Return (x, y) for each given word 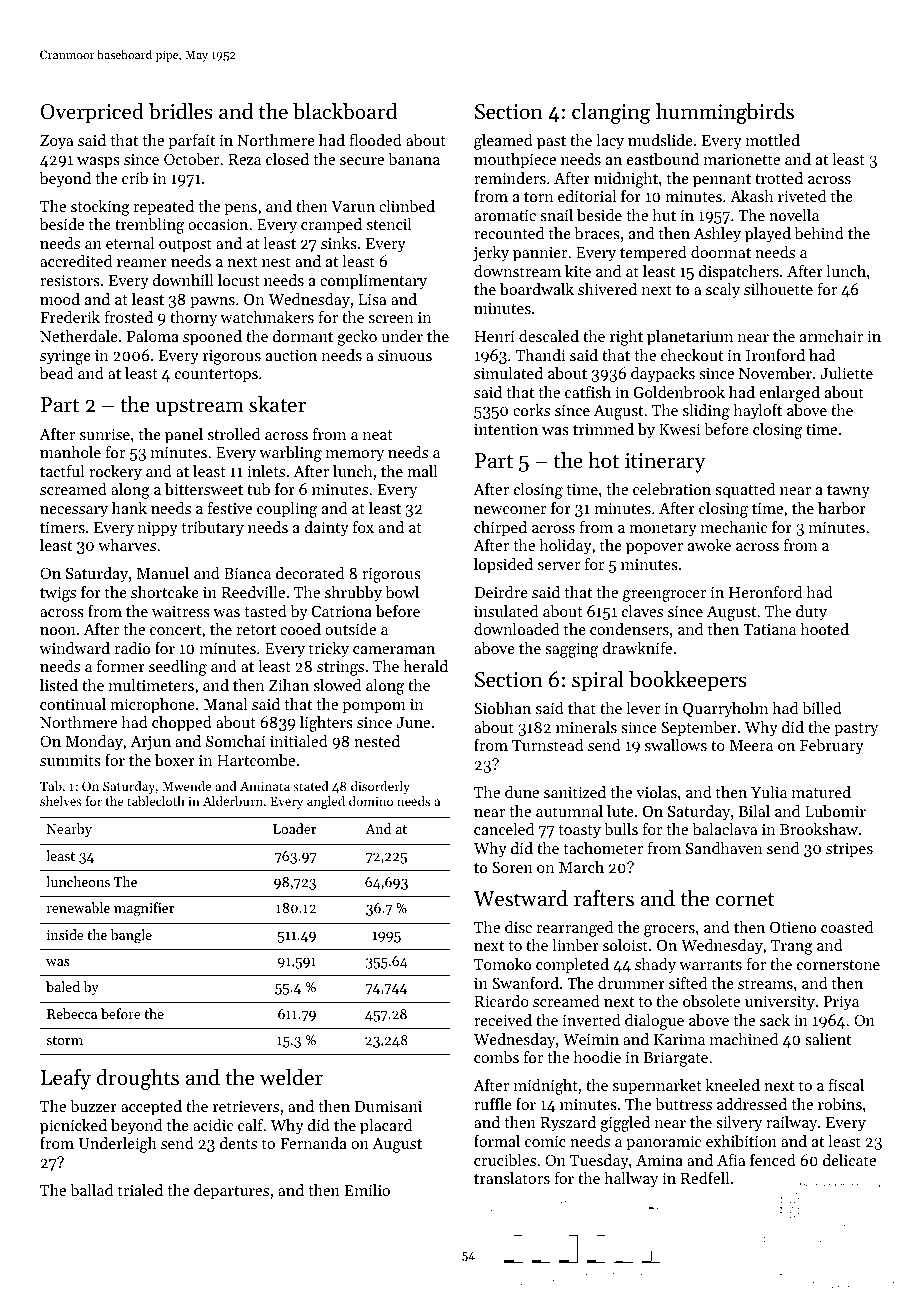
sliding (706, 412)
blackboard (345, 111)
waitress (181, 611)
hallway (631, 1180)
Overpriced (92, 113)
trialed (140, 1190)
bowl (402, 592)
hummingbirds (725, 113)
